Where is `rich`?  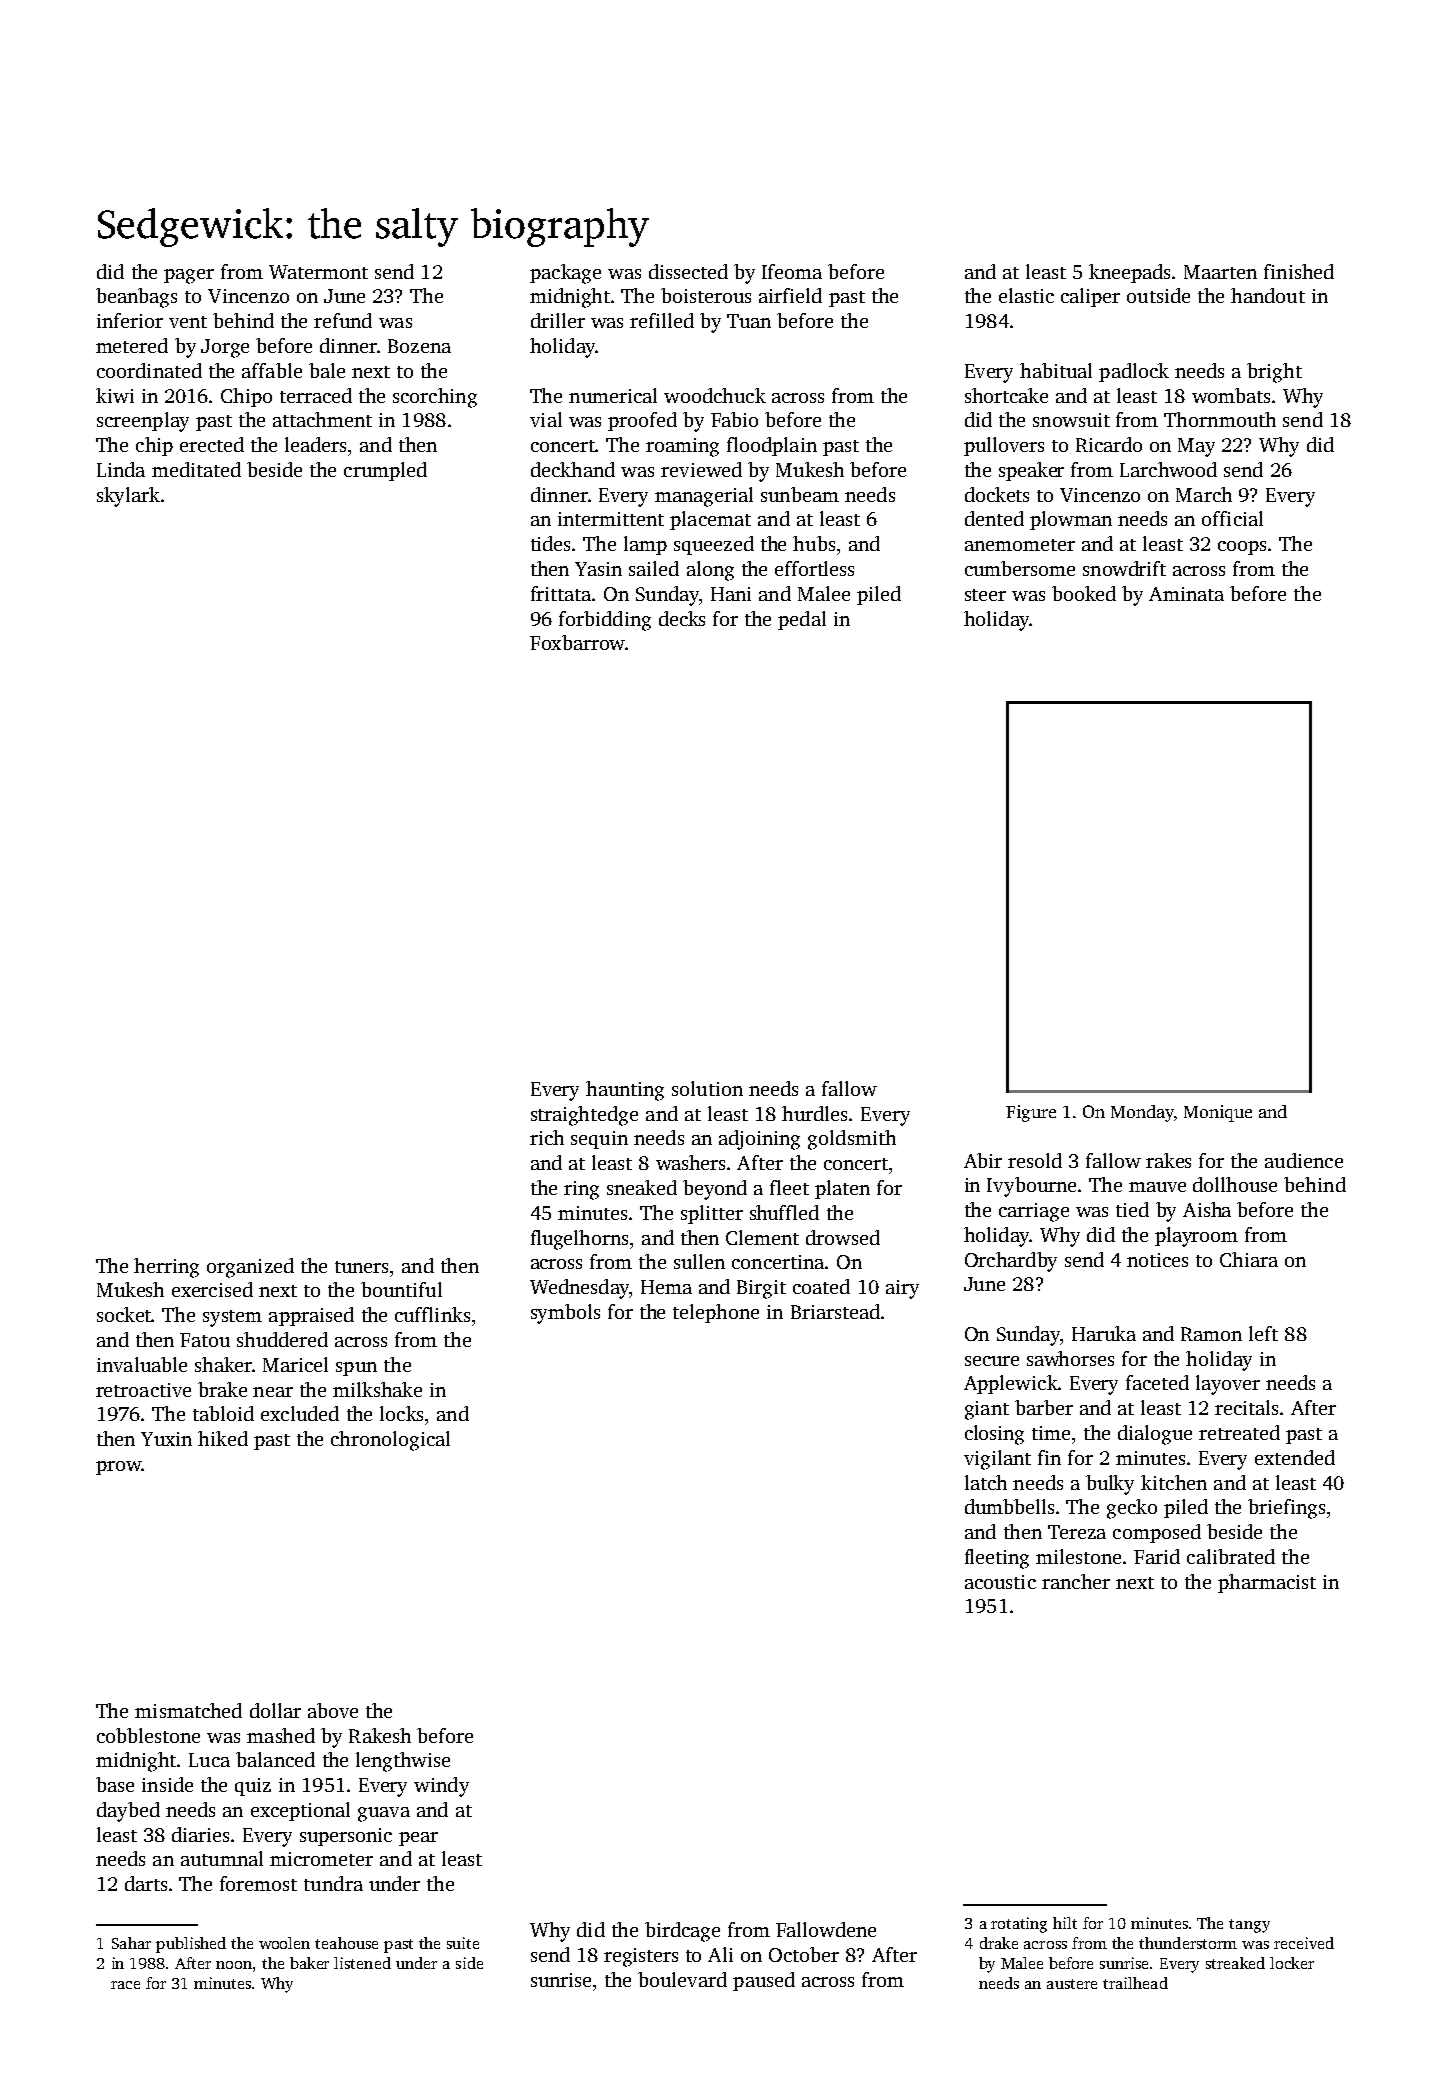 rich is located at coordinates (547, 1137).
